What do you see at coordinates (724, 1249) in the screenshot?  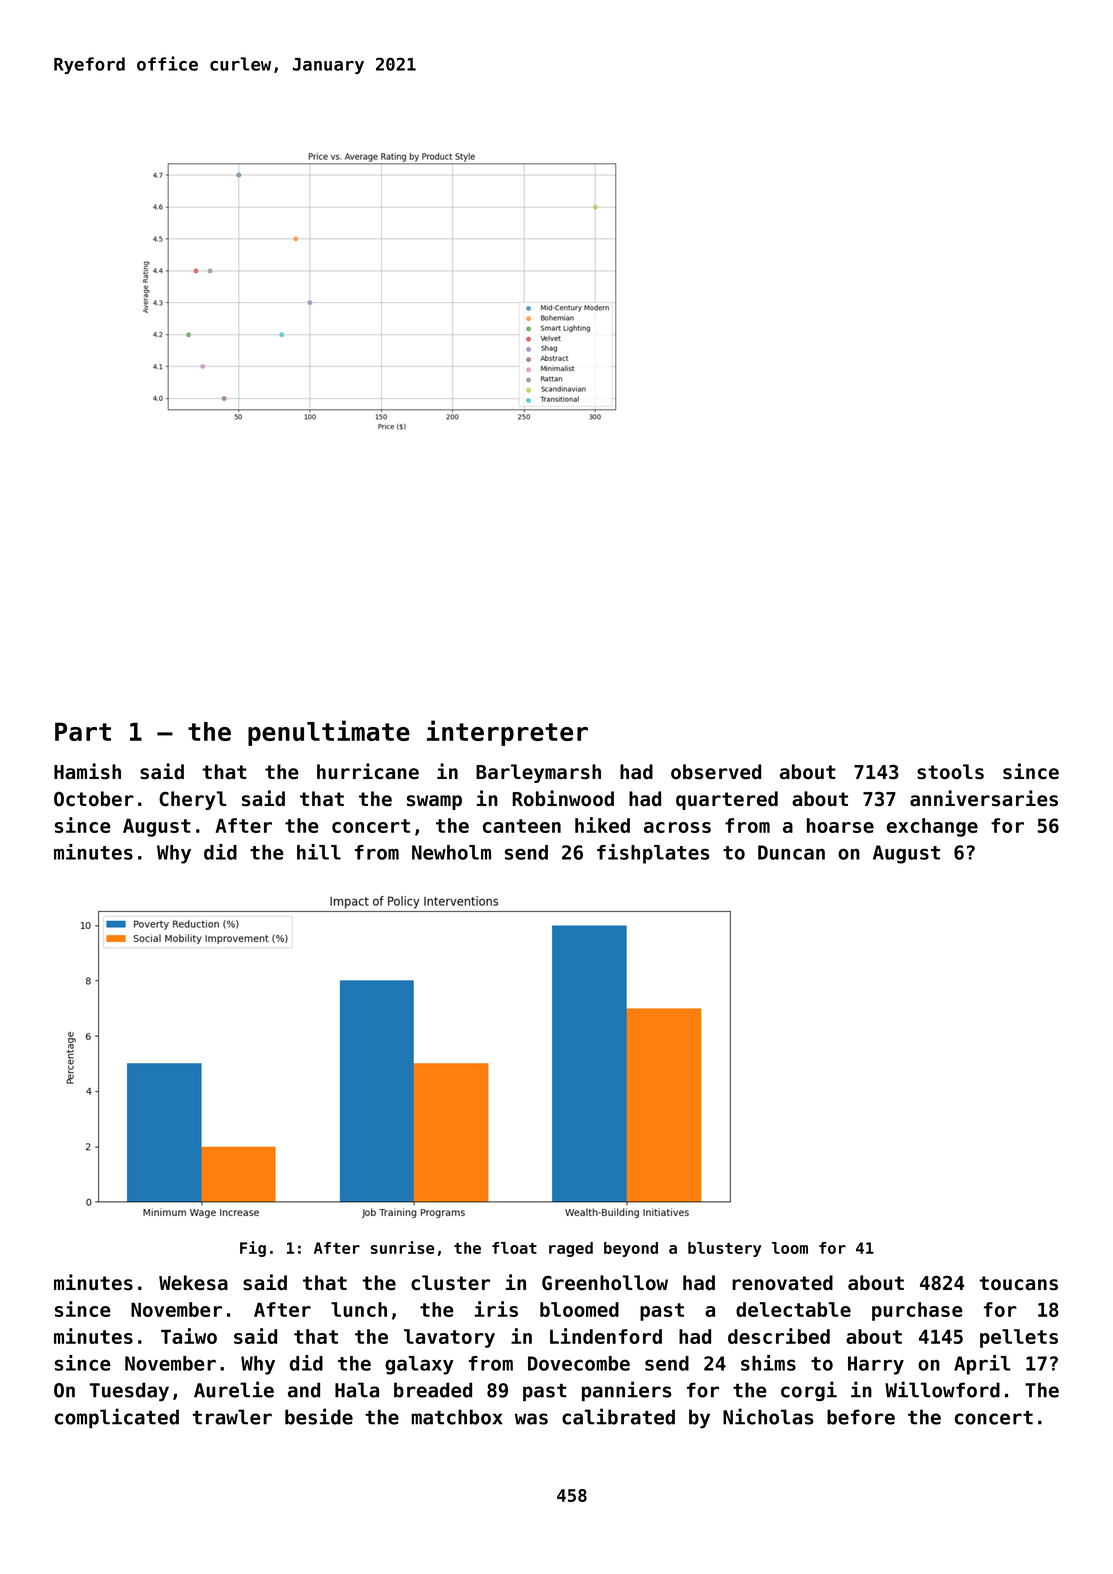 I see `blustery` at bounding box center [724, 1249].
